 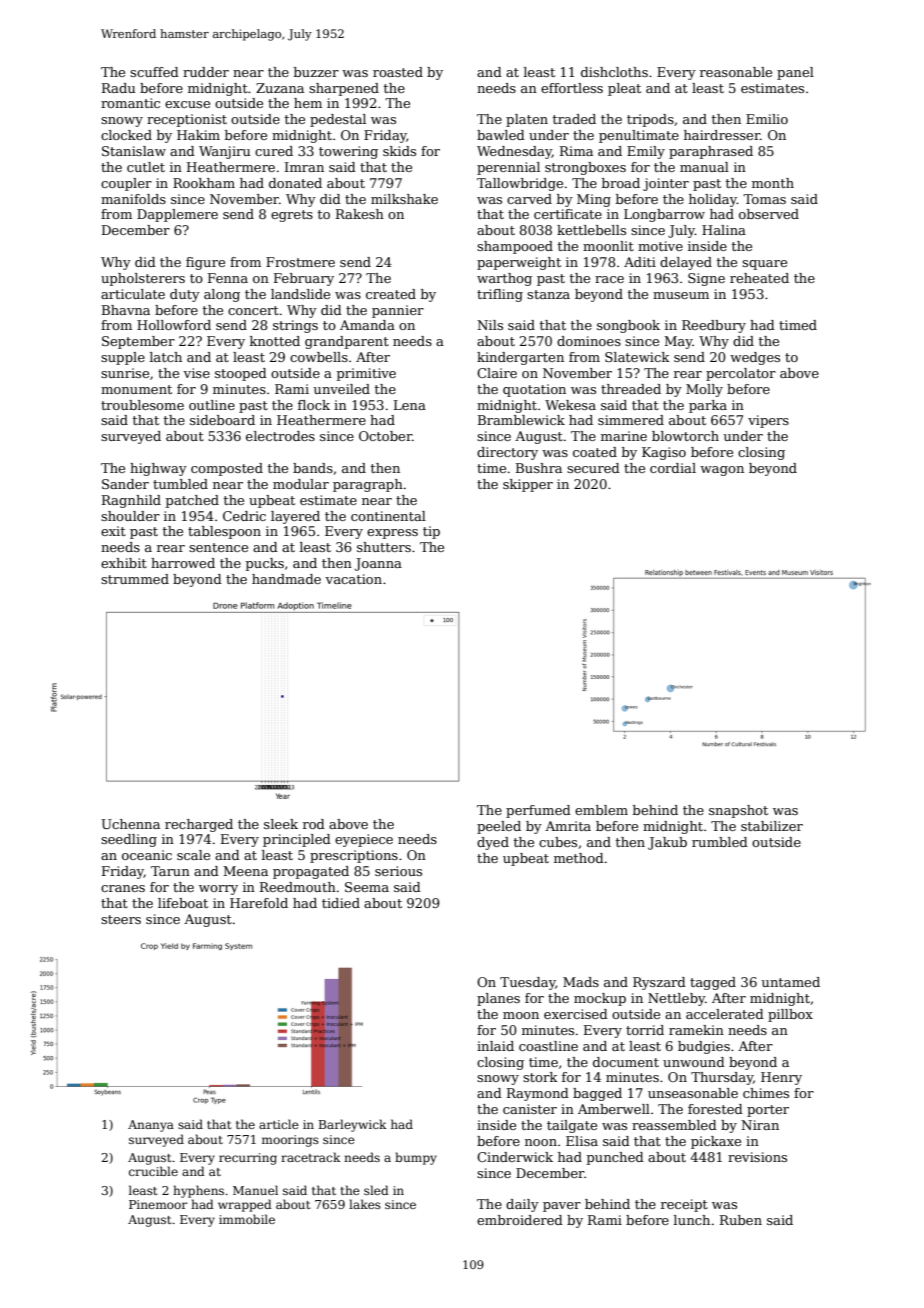 I want to click on holiday, so click(x=713, y=200).
